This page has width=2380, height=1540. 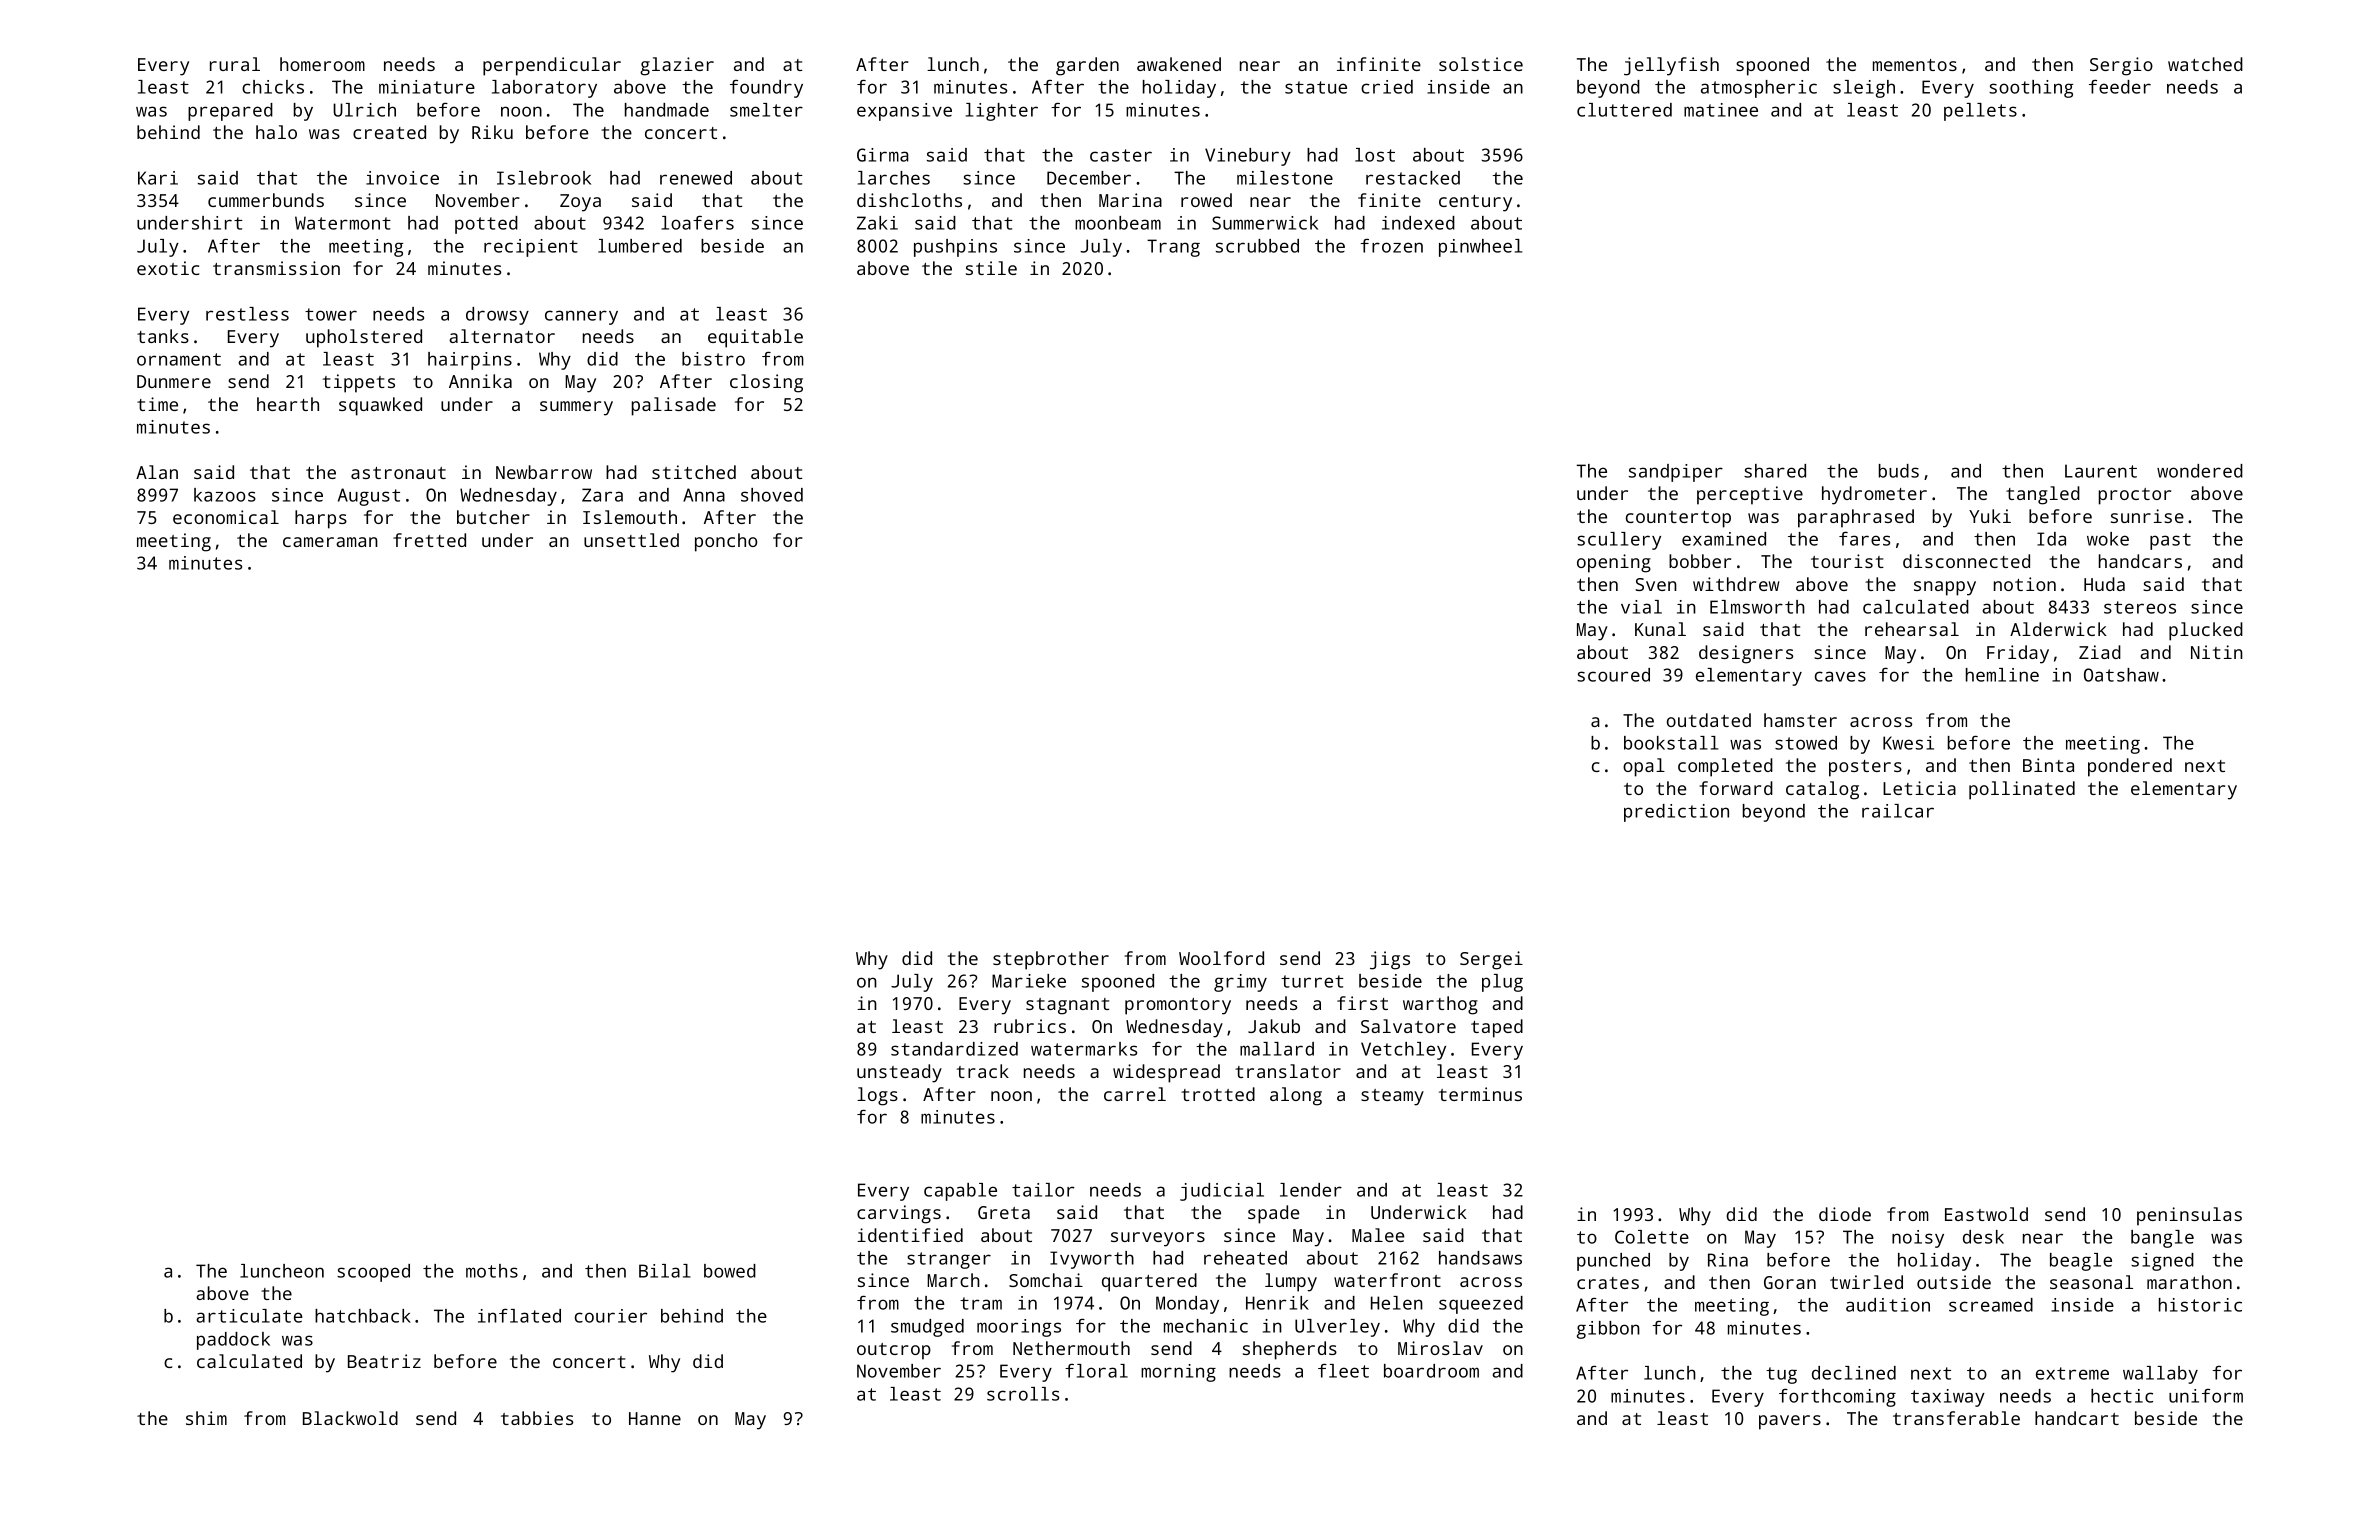 I want to click on Eastwold, so click(x=1986, y=1214).
